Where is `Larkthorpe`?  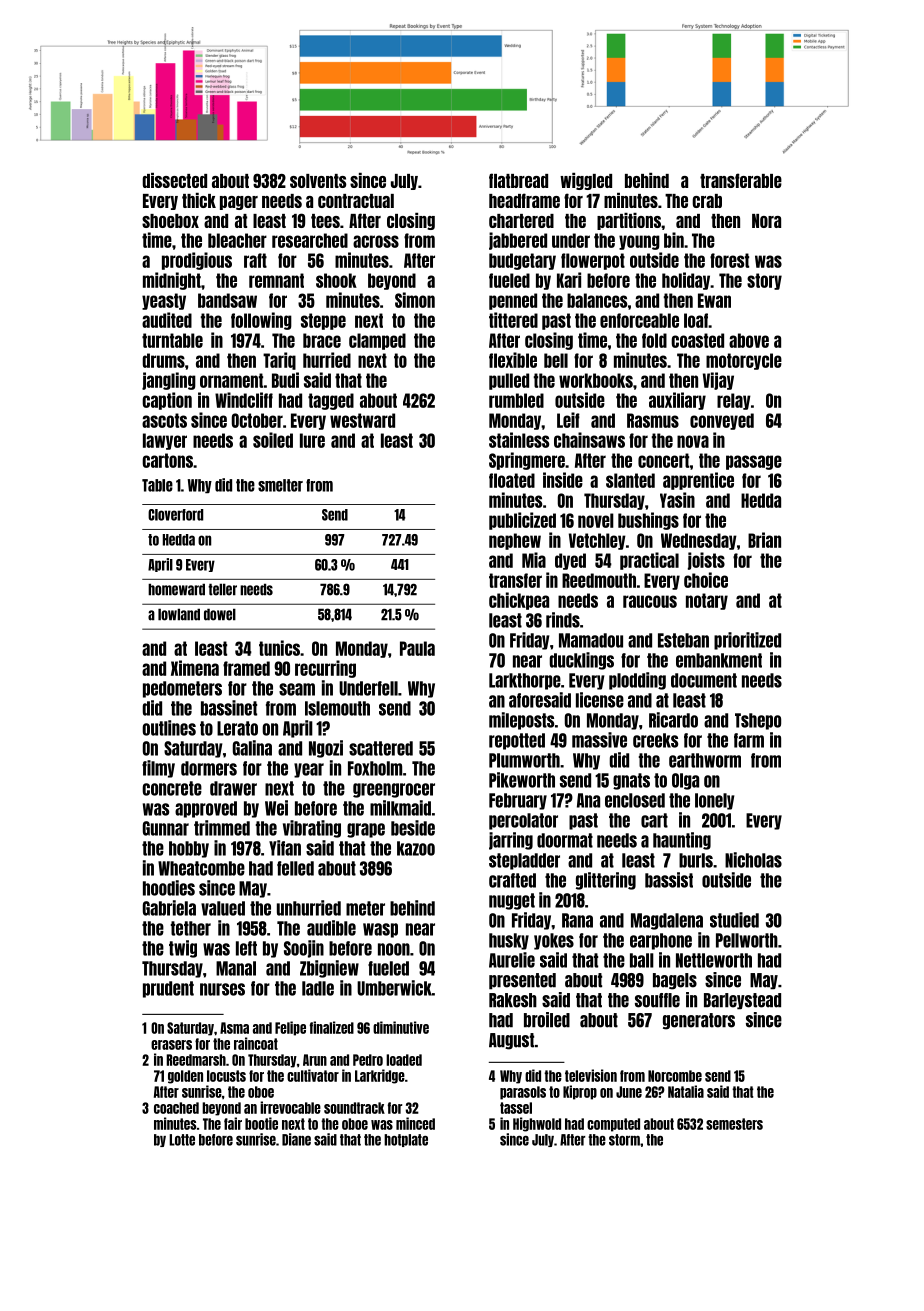
Larkthorpe is located at coordinates (525, 681).
